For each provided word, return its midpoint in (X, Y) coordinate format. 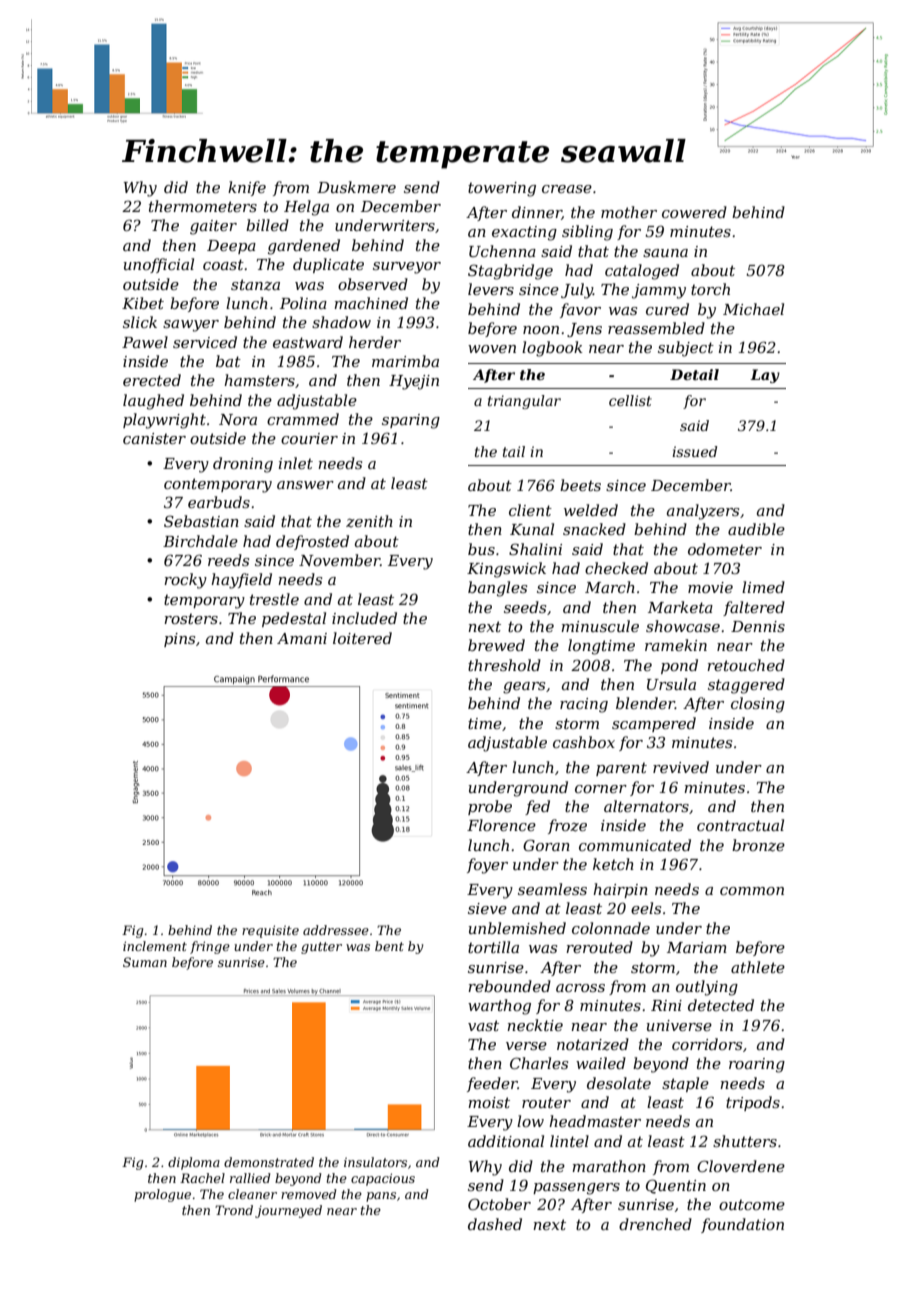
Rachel (202, 1178)
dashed (495, 1224)
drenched (655, 1224)
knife (247, 188)
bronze (758, 845)
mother (629, 212)
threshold (504, 665)
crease (567, 189)
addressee (336, 930)
